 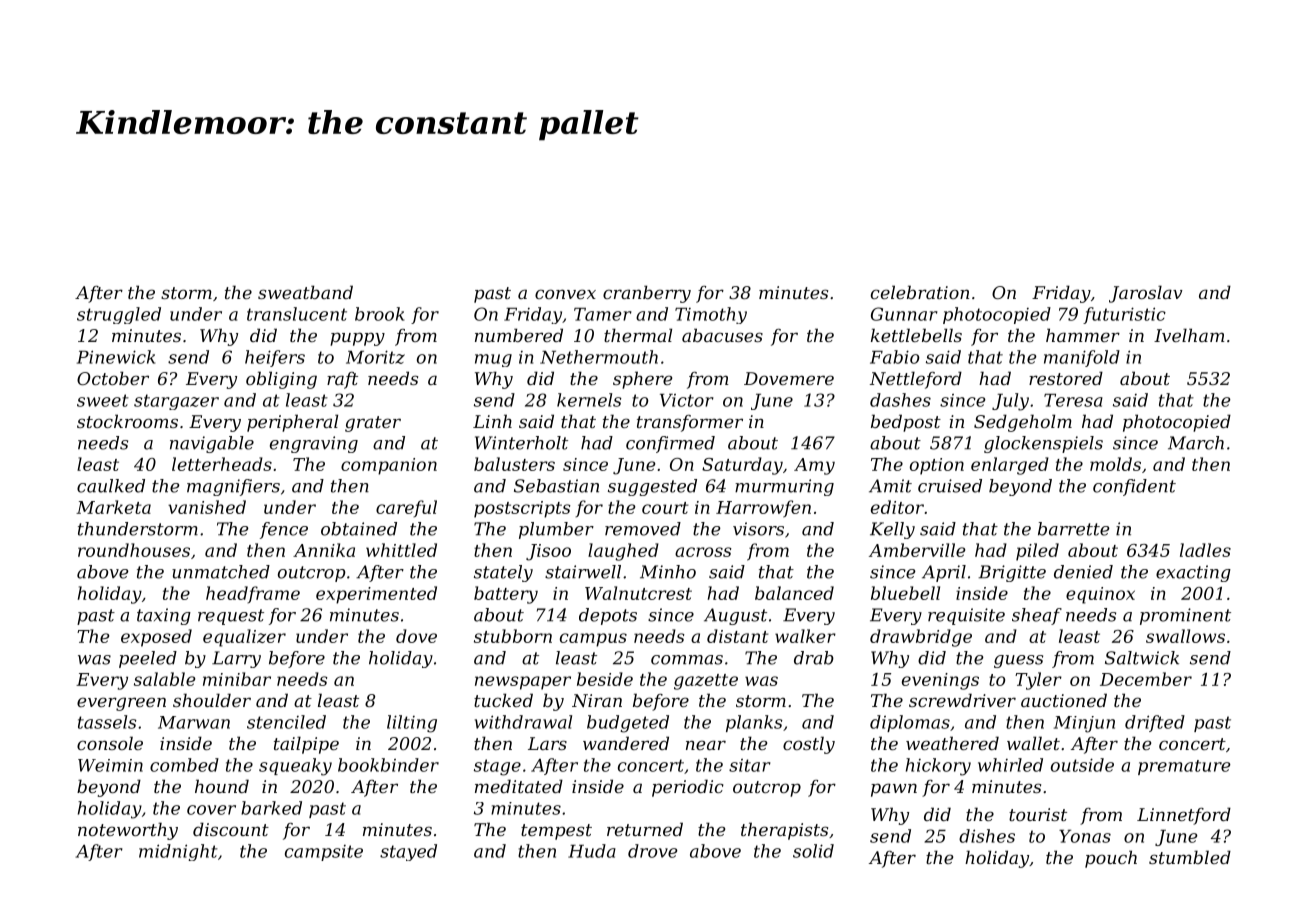 I want to click on plumber, so click(x=556, y=530).
